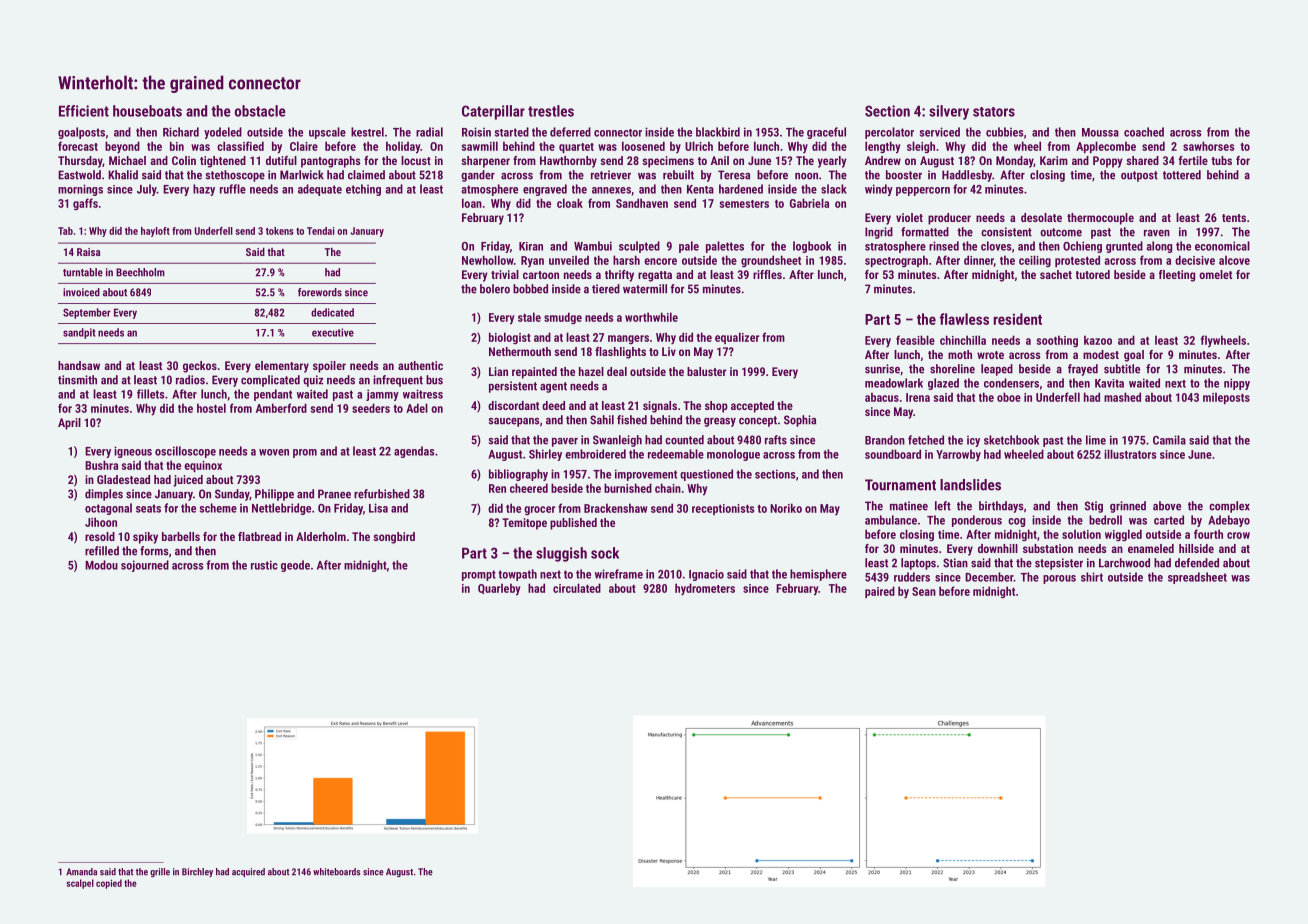 The width and height of the image is (1308, 924). What do you see at coordinates (499, 589) in the image?
I see `Quarleby` at bounding box center [499, 589].
